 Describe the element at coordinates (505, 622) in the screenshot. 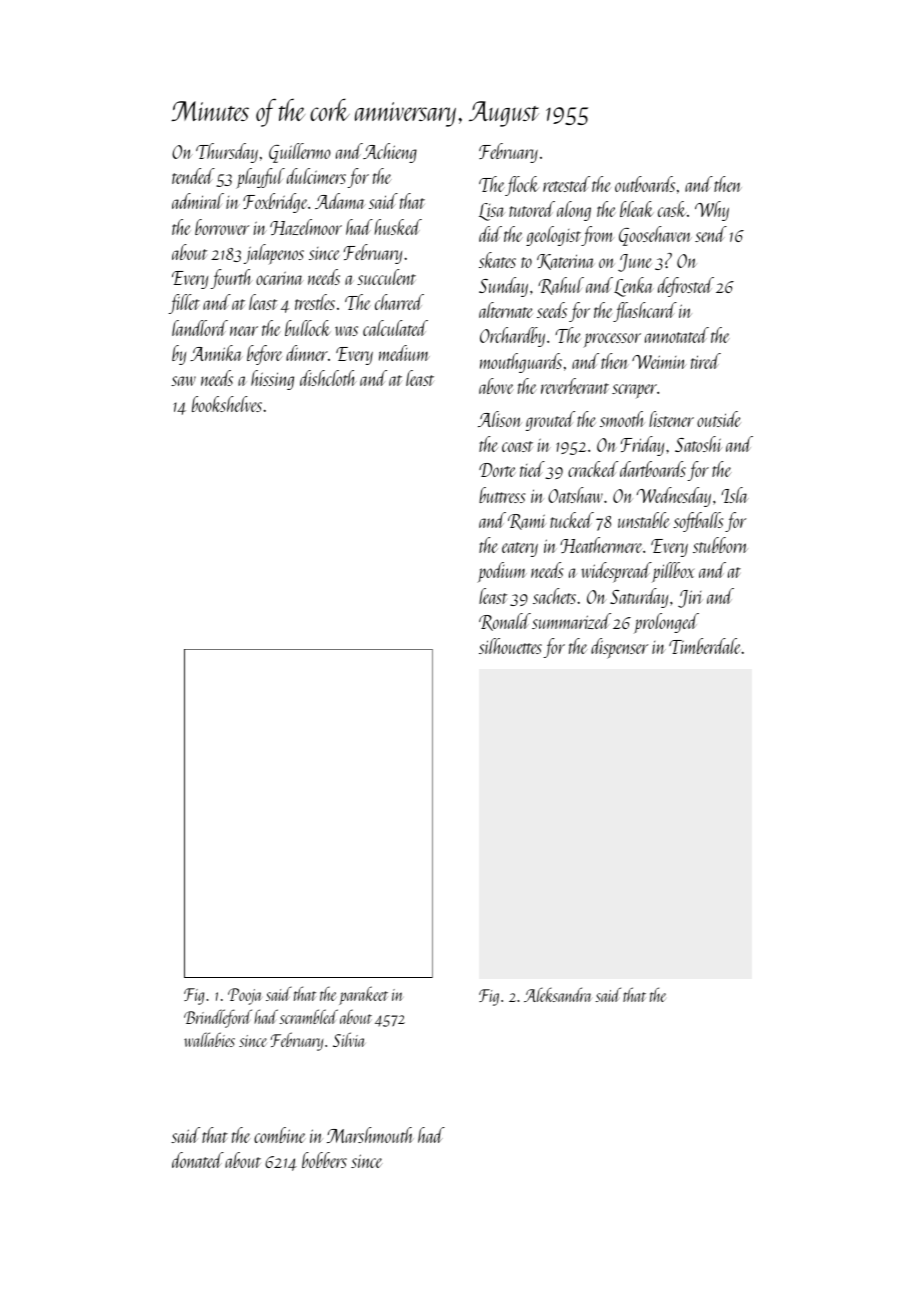

I see `Ronald` at that location.
